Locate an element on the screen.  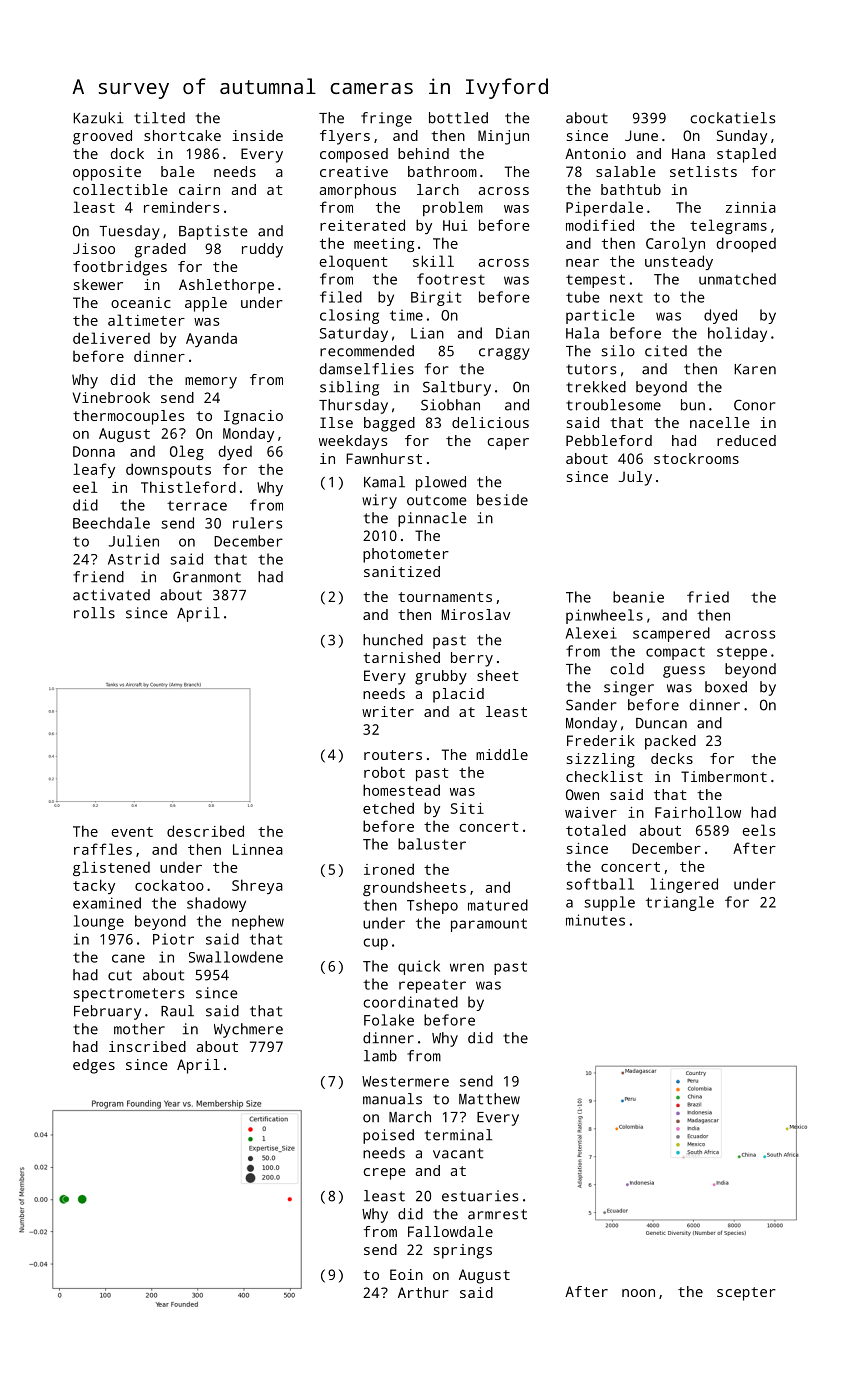
springs is located at coordinates (463, 1251).
